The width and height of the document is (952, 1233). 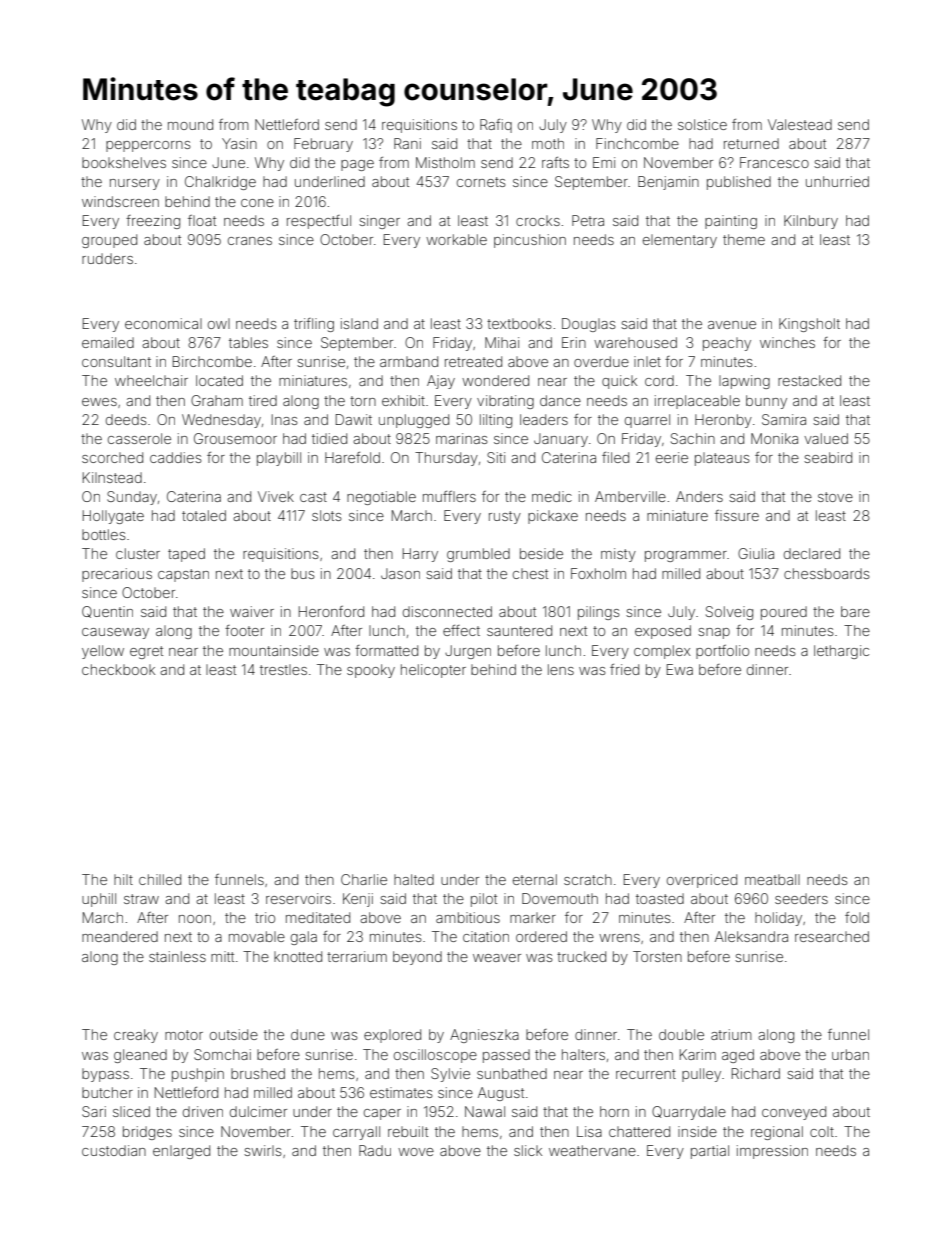 I want to click on slick, so click(x=528, y=1150).
